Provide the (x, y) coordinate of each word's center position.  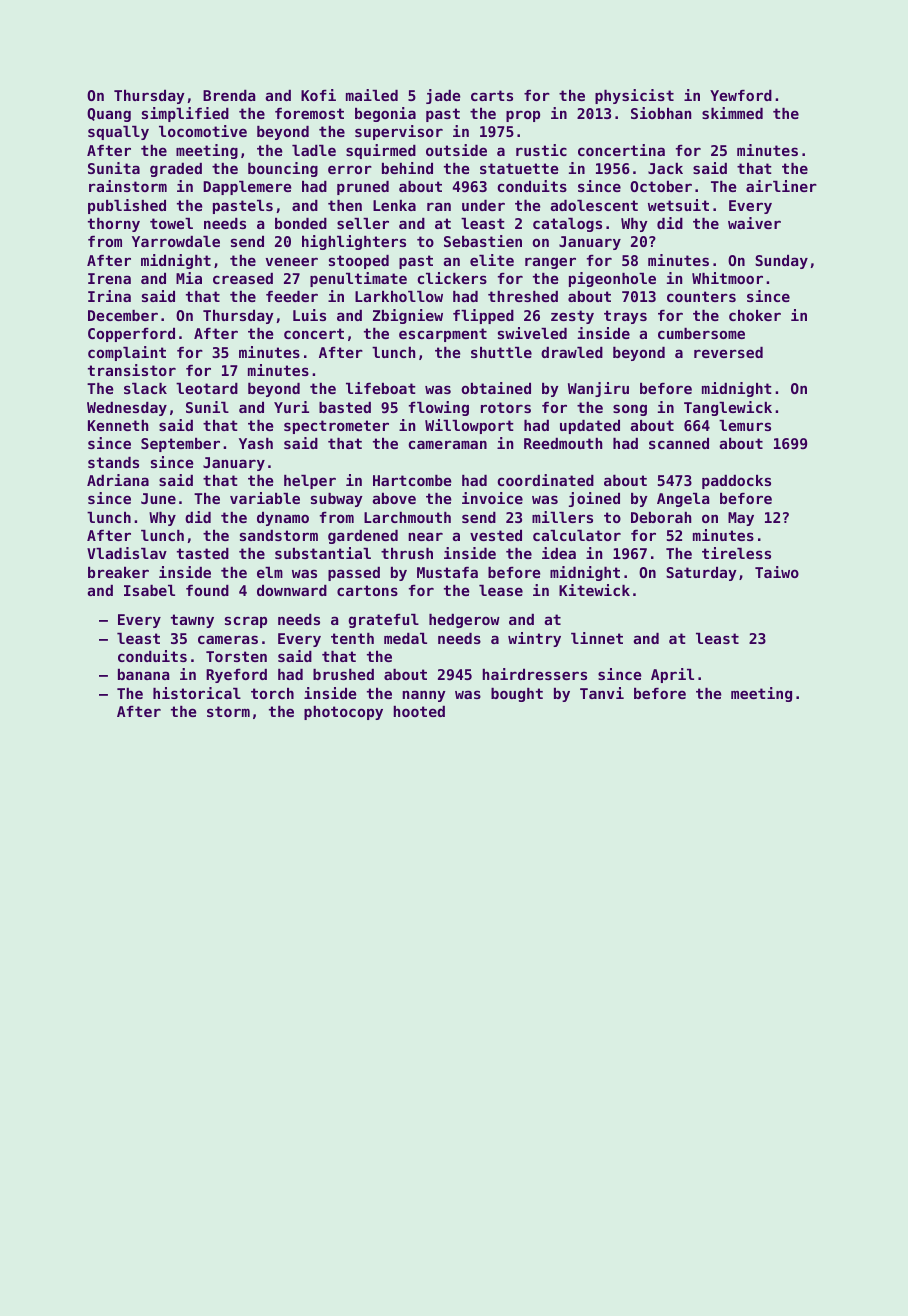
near (425, 536)
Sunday (781, 262)
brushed (343, 674)
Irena (109, 278)
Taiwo (777, 572)
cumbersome (701, 333)
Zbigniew (408, 316)
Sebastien (483, 241)
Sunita (114, 168)
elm (270, 572)
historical (197, 693)
